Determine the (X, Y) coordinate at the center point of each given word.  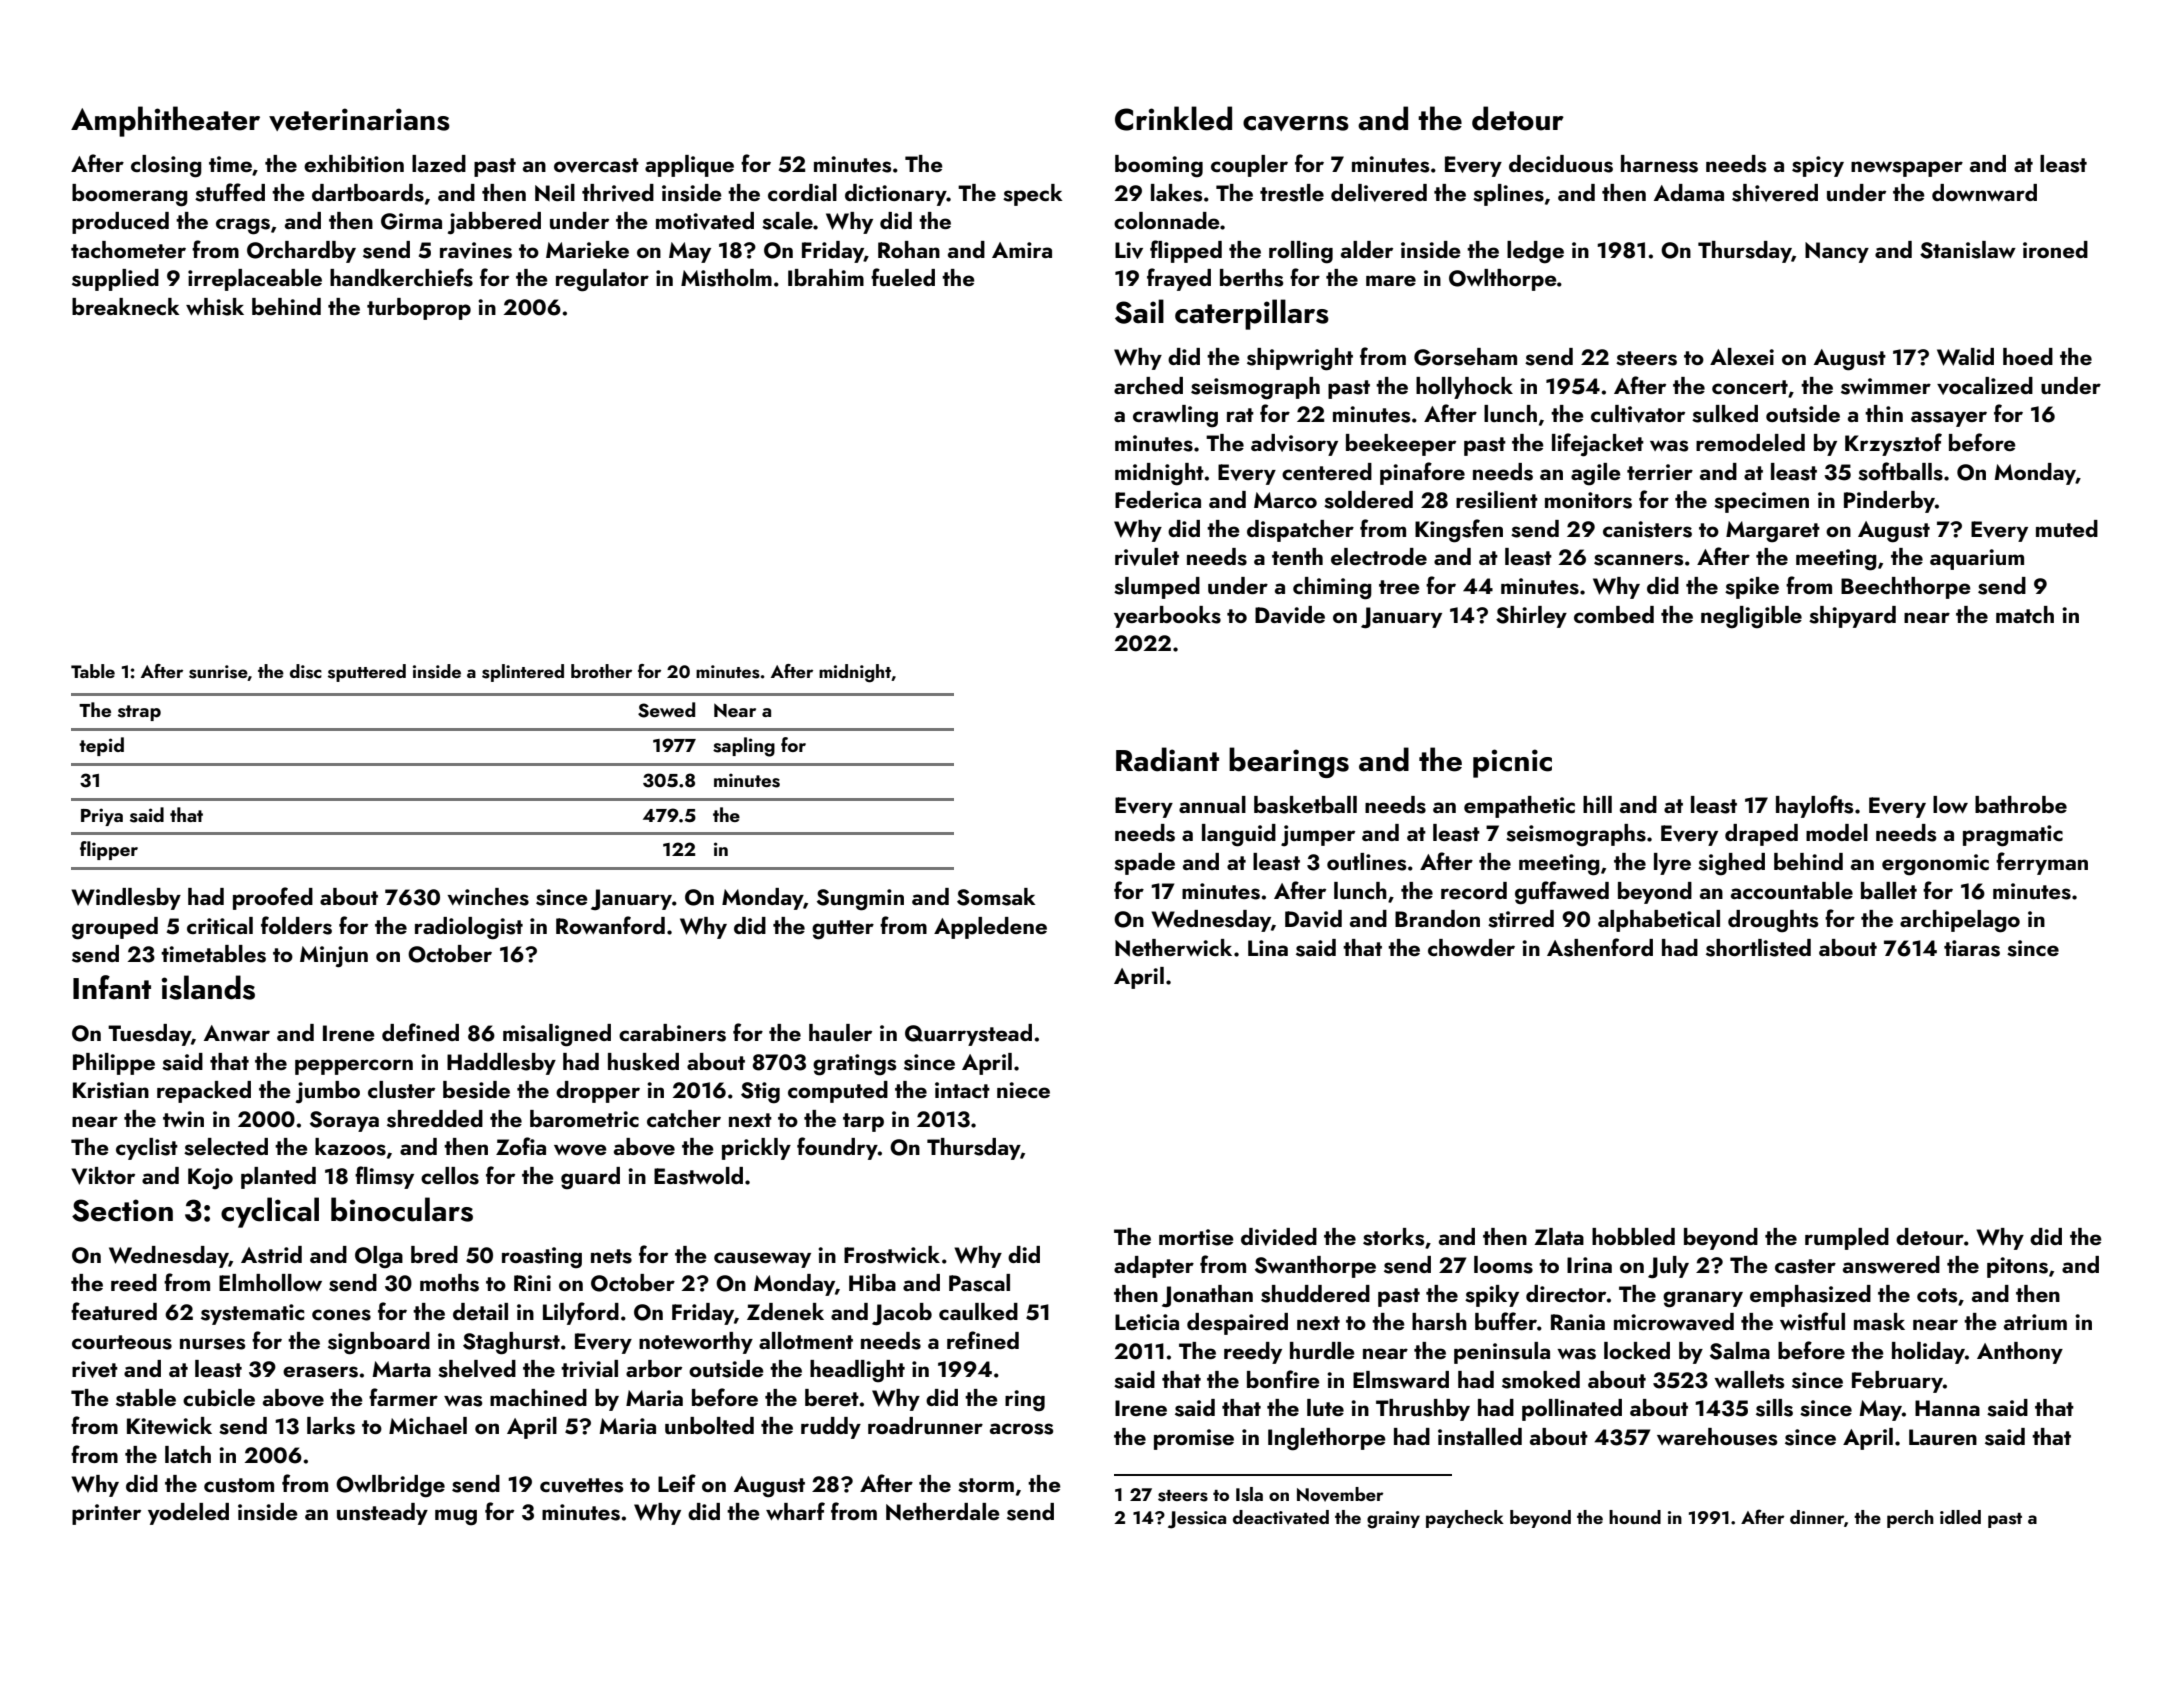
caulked (978, 1311)
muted (2067, 528)
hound (1635, 1517)
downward (1984, 192)
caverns (1296, 123)
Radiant (1167, 759)
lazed (439, 163)
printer (106, 1514)
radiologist (469, 928)
